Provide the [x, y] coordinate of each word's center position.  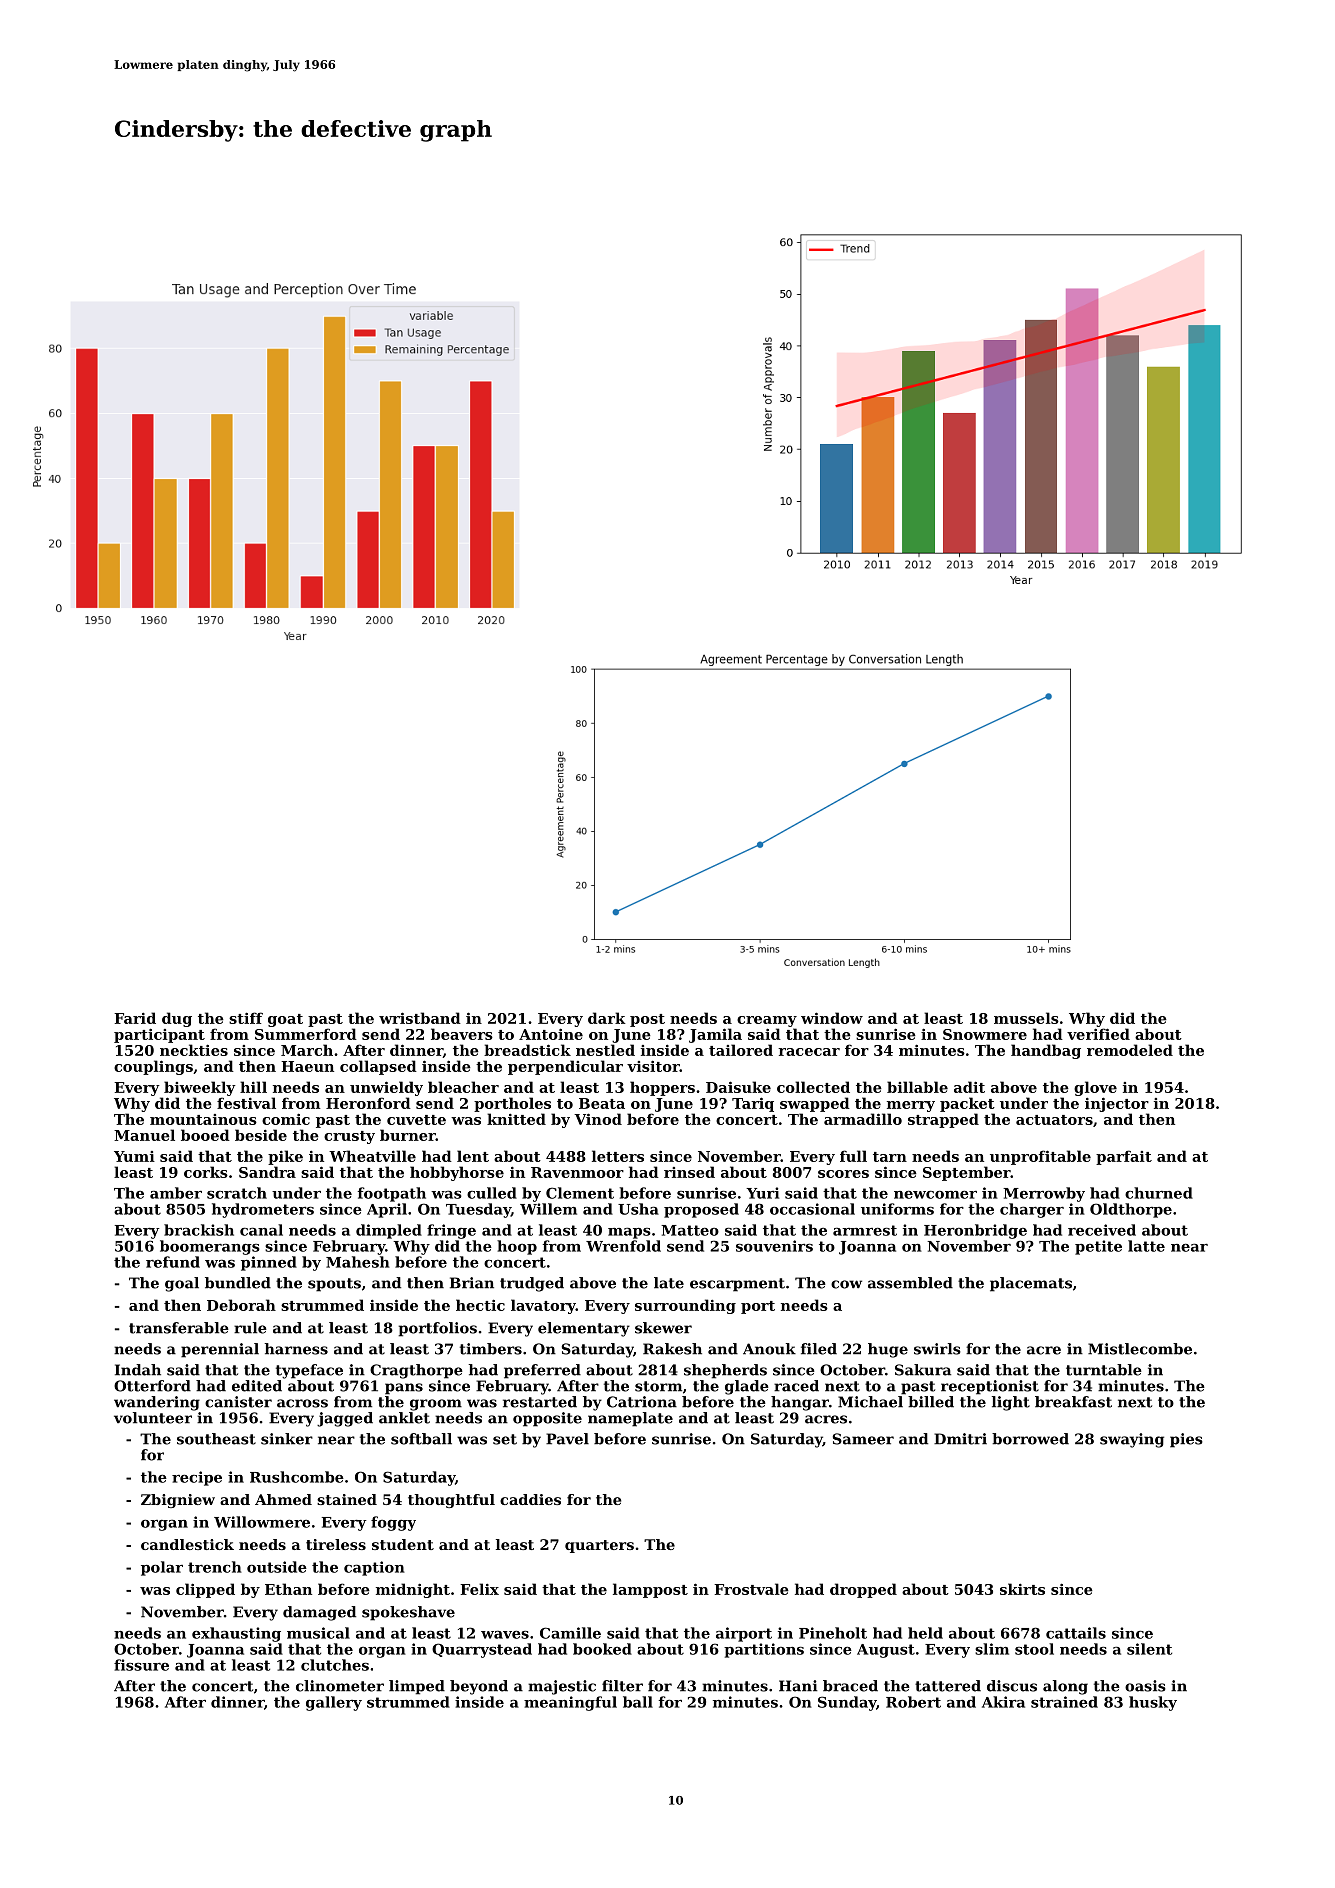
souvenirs [774, 1246]
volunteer [153, 1418]
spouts [334, 1285]
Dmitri [960, 1439]
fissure [141, 1665]
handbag [1046, 1051]
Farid [135, 1018]
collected [813, 1087]
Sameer [863, 1439]
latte [1146, 1246]
